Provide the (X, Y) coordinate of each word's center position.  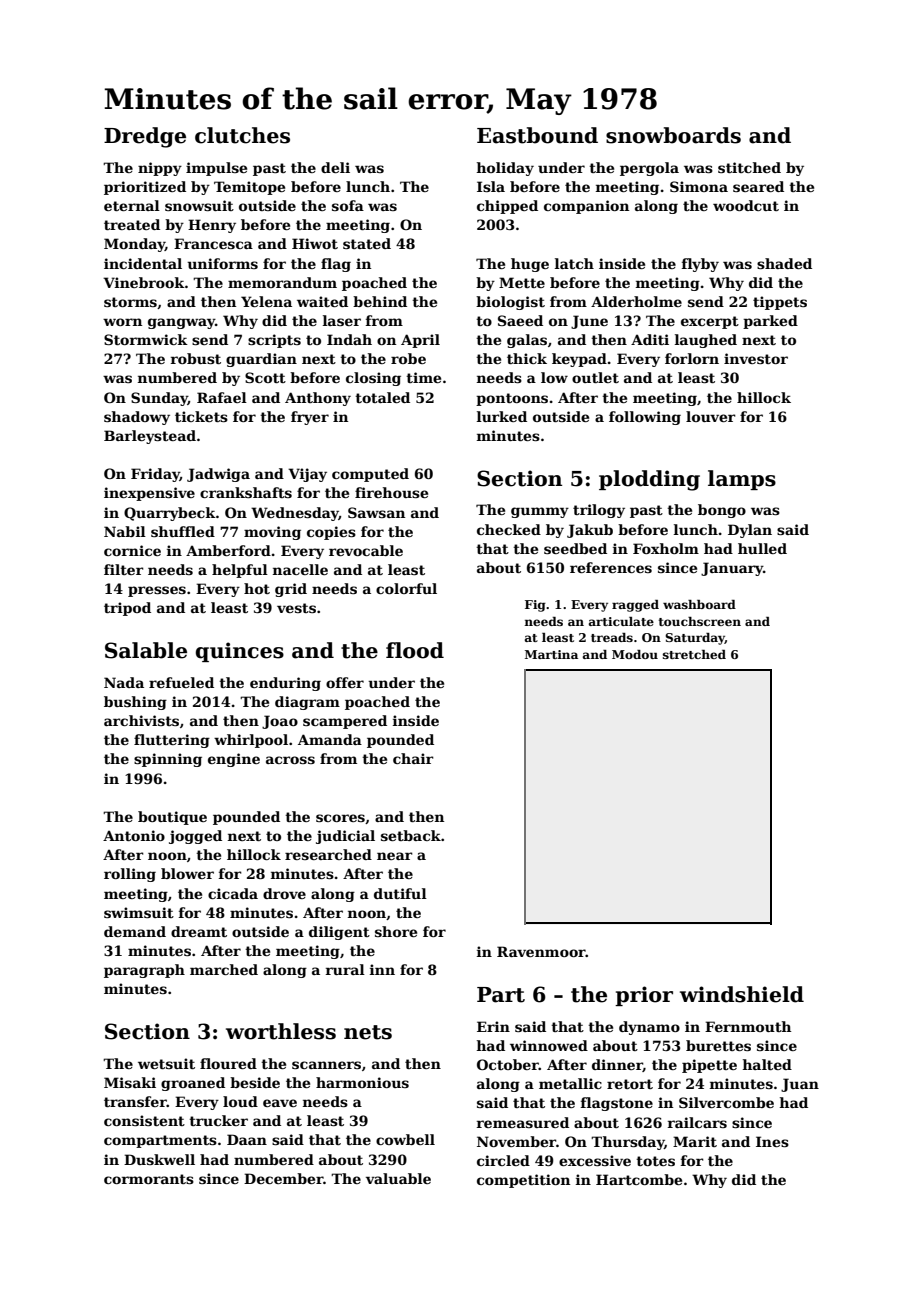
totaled (382, 397)
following (645, 418)
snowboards (673, 135)
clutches (242, 135)
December (283, 1178)
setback (411, 835)
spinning (168, 760)
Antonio (134, 835)
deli (335, 167)
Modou (635, 654)
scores (340, 818)
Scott (265, 377)
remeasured (523, 1122)
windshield (742, 994)
